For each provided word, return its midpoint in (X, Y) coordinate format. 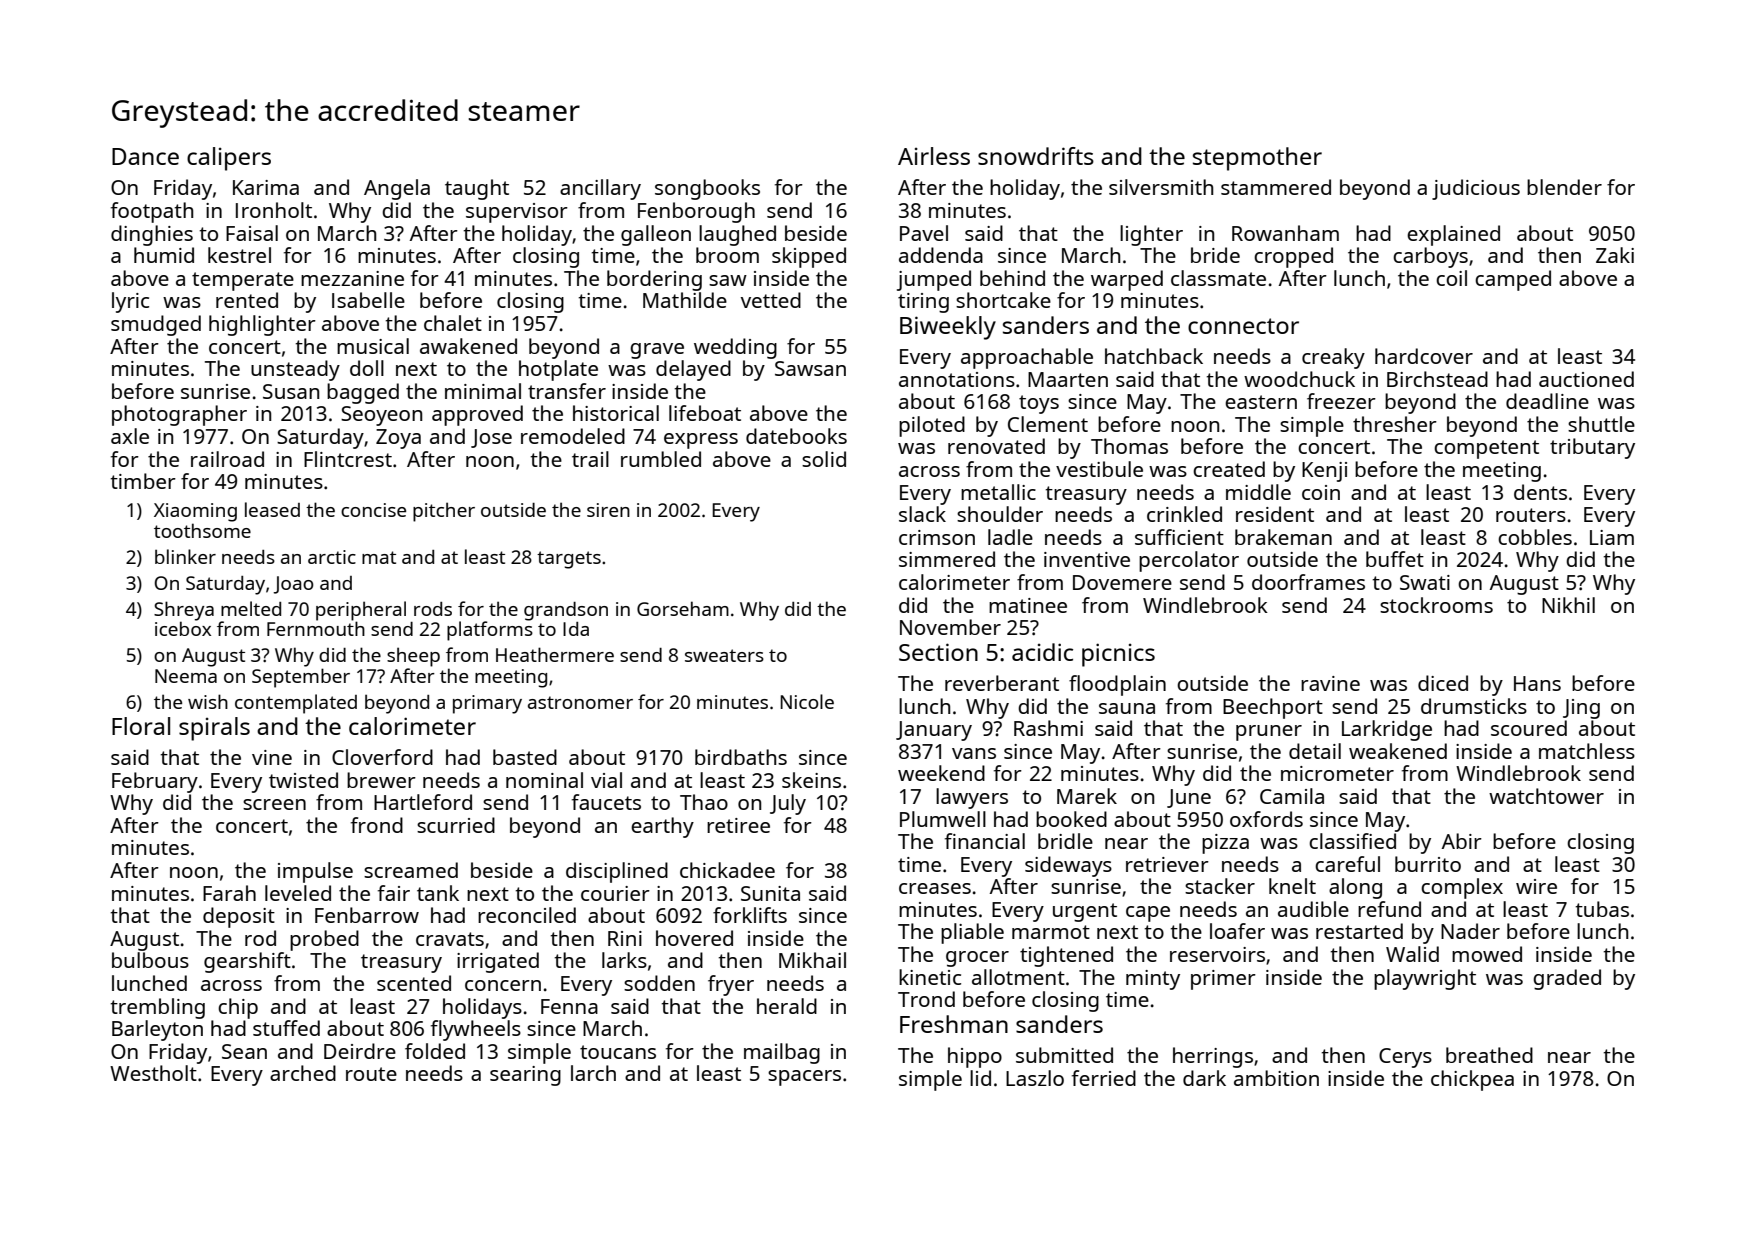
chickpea (1472, 1080)
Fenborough (696, 212)
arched (303, 1073)
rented (247, 300)
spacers (804, 1078)
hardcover (1424, 356)
